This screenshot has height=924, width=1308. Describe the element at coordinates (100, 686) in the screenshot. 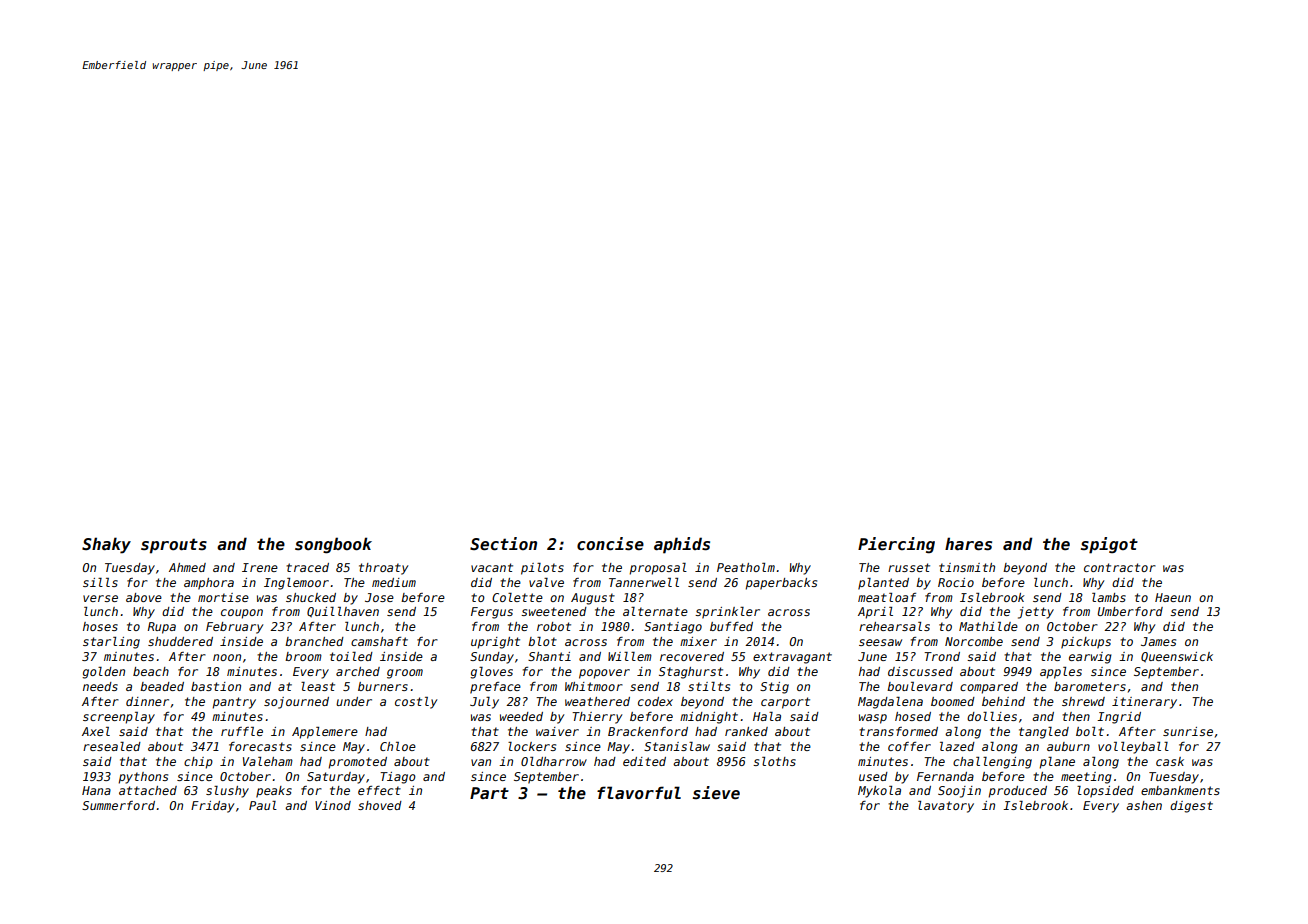

I see `needs` at that location.
